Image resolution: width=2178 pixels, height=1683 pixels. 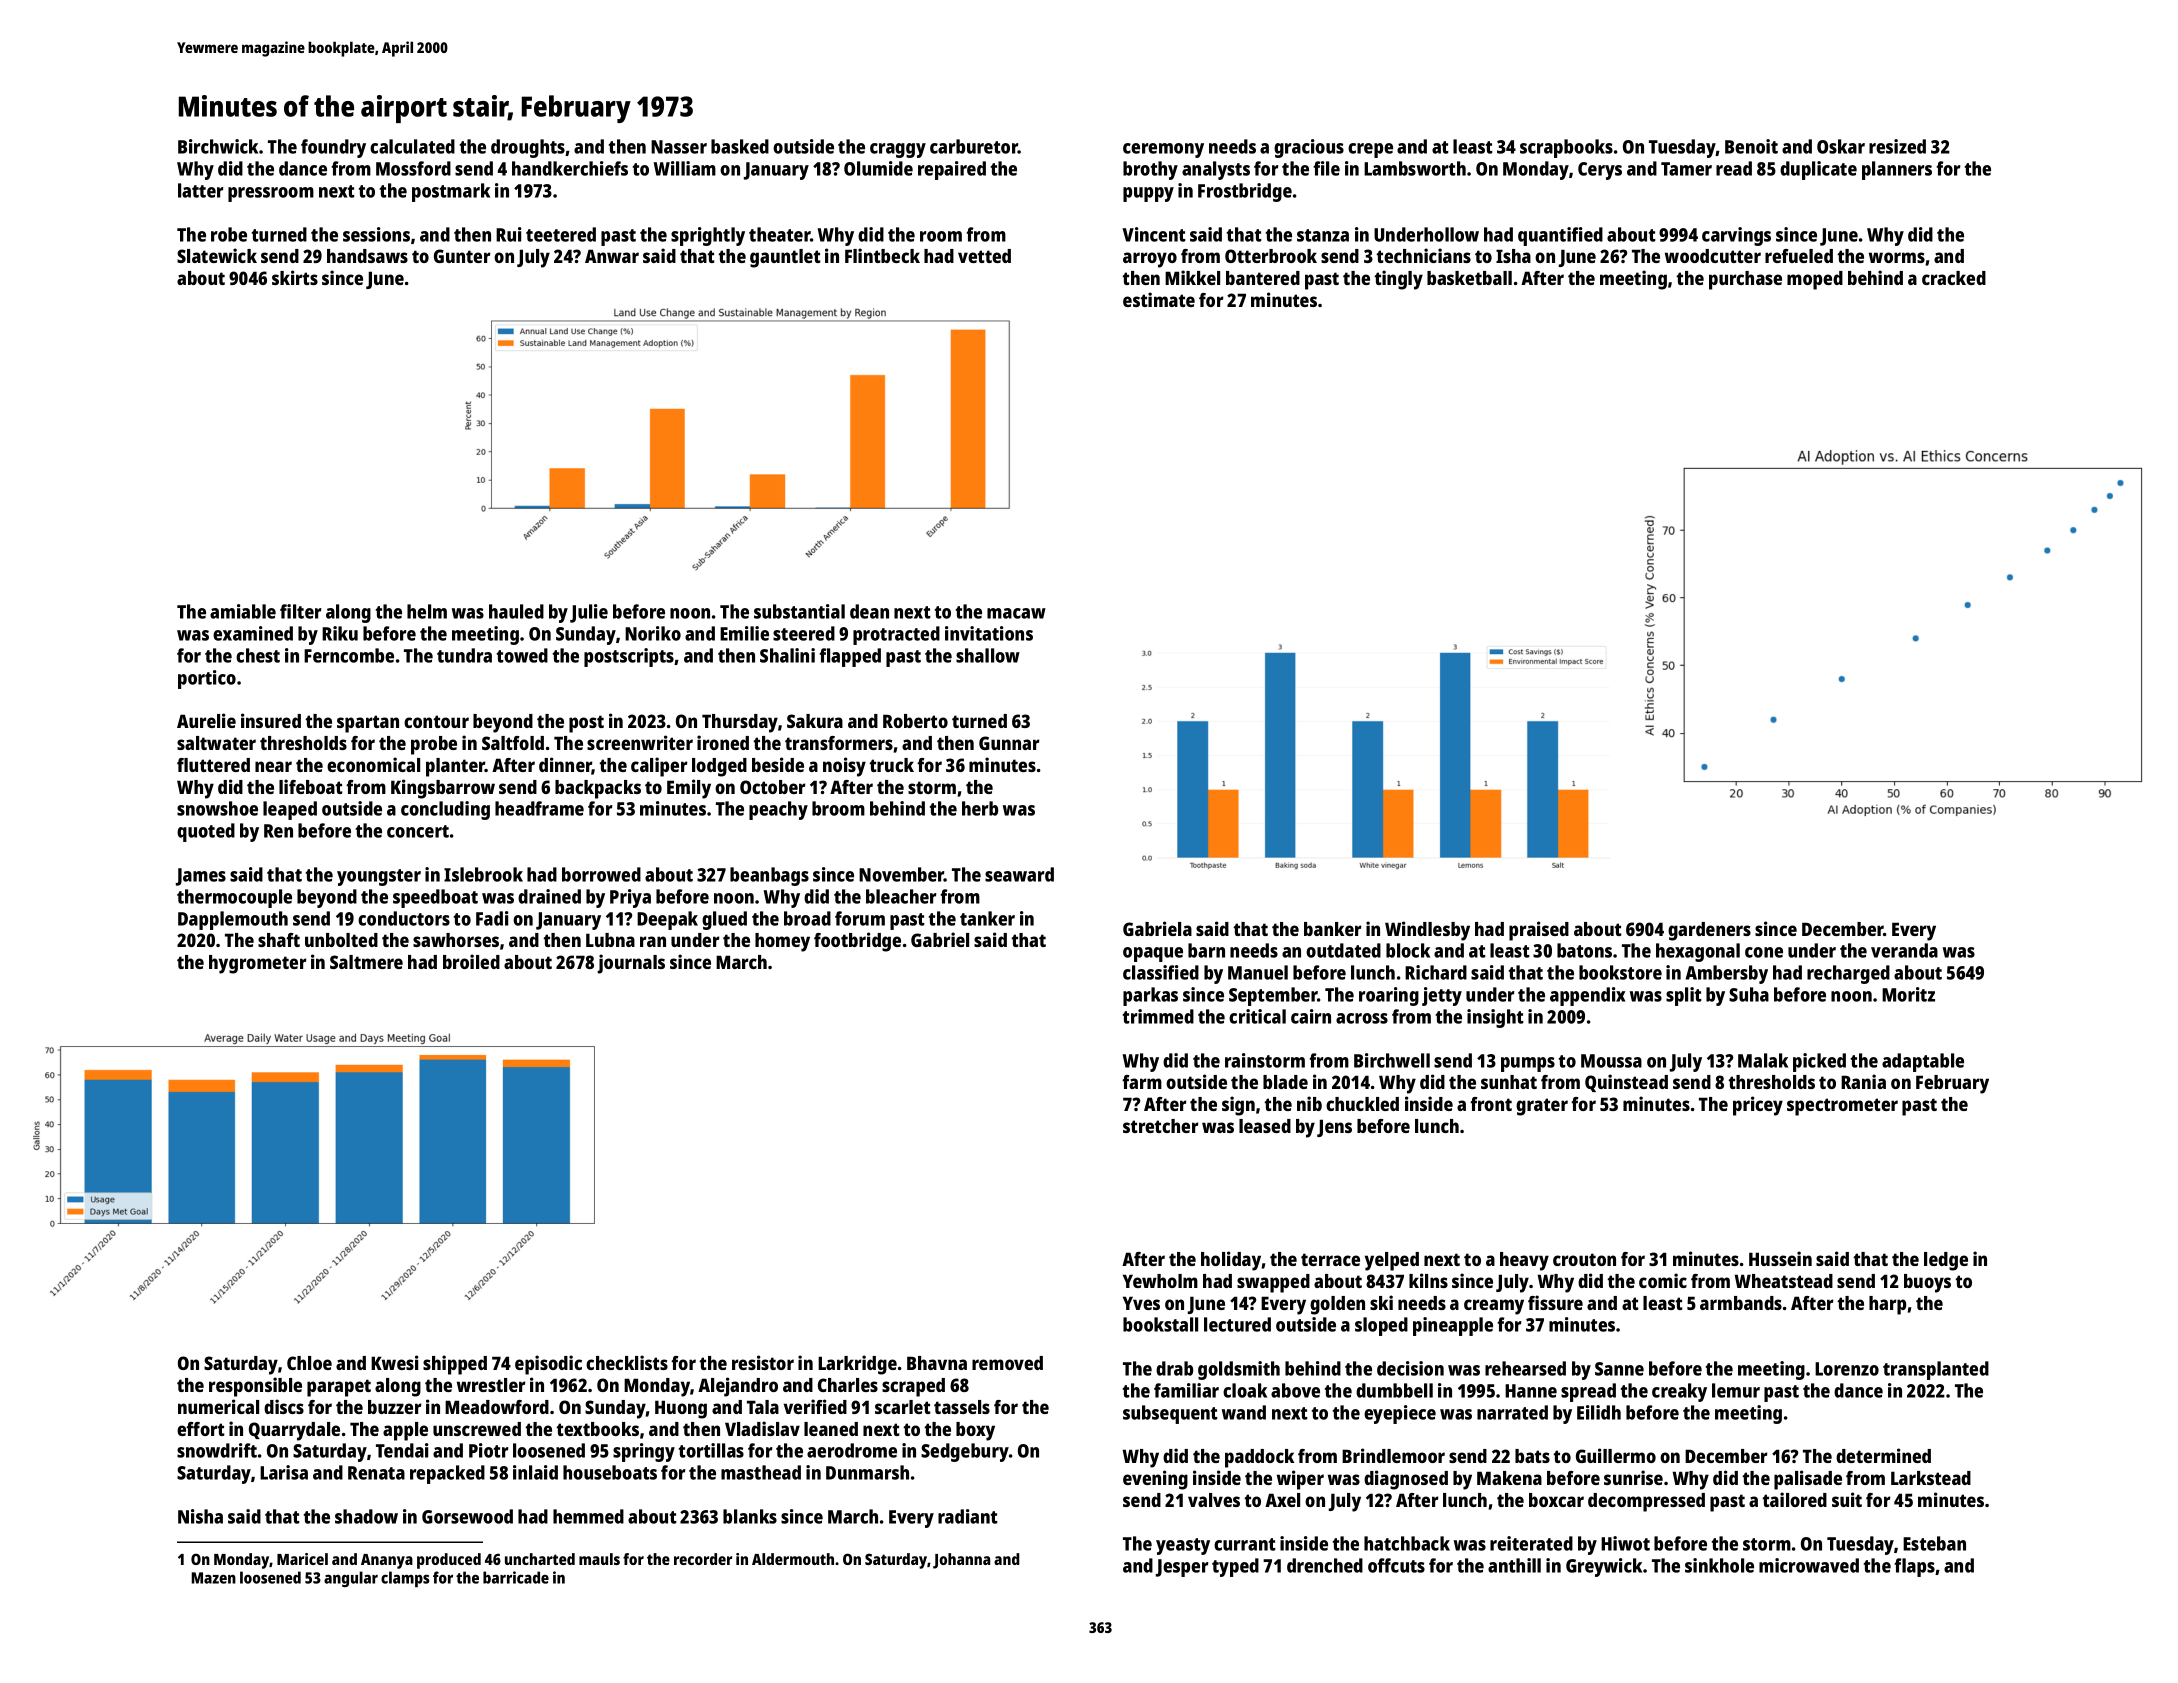 I want to click on arroyo, so click(x=1150, y=260).
